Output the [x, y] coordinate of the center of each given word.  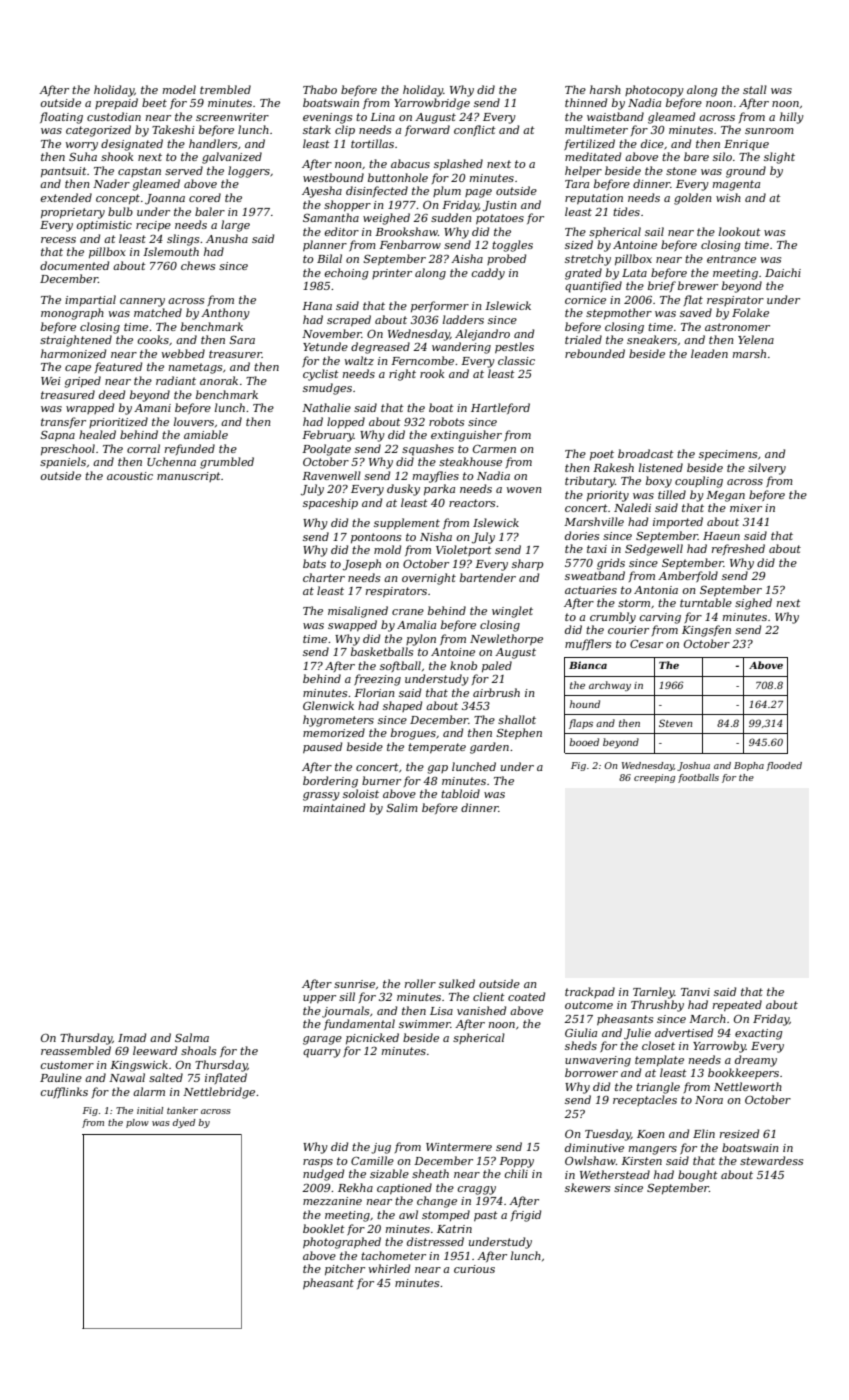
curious [474, 1269]
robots [446, 421]
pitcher [345, 1269]
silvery [767, 469]
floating [61, 118]
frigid [526, 1216]
